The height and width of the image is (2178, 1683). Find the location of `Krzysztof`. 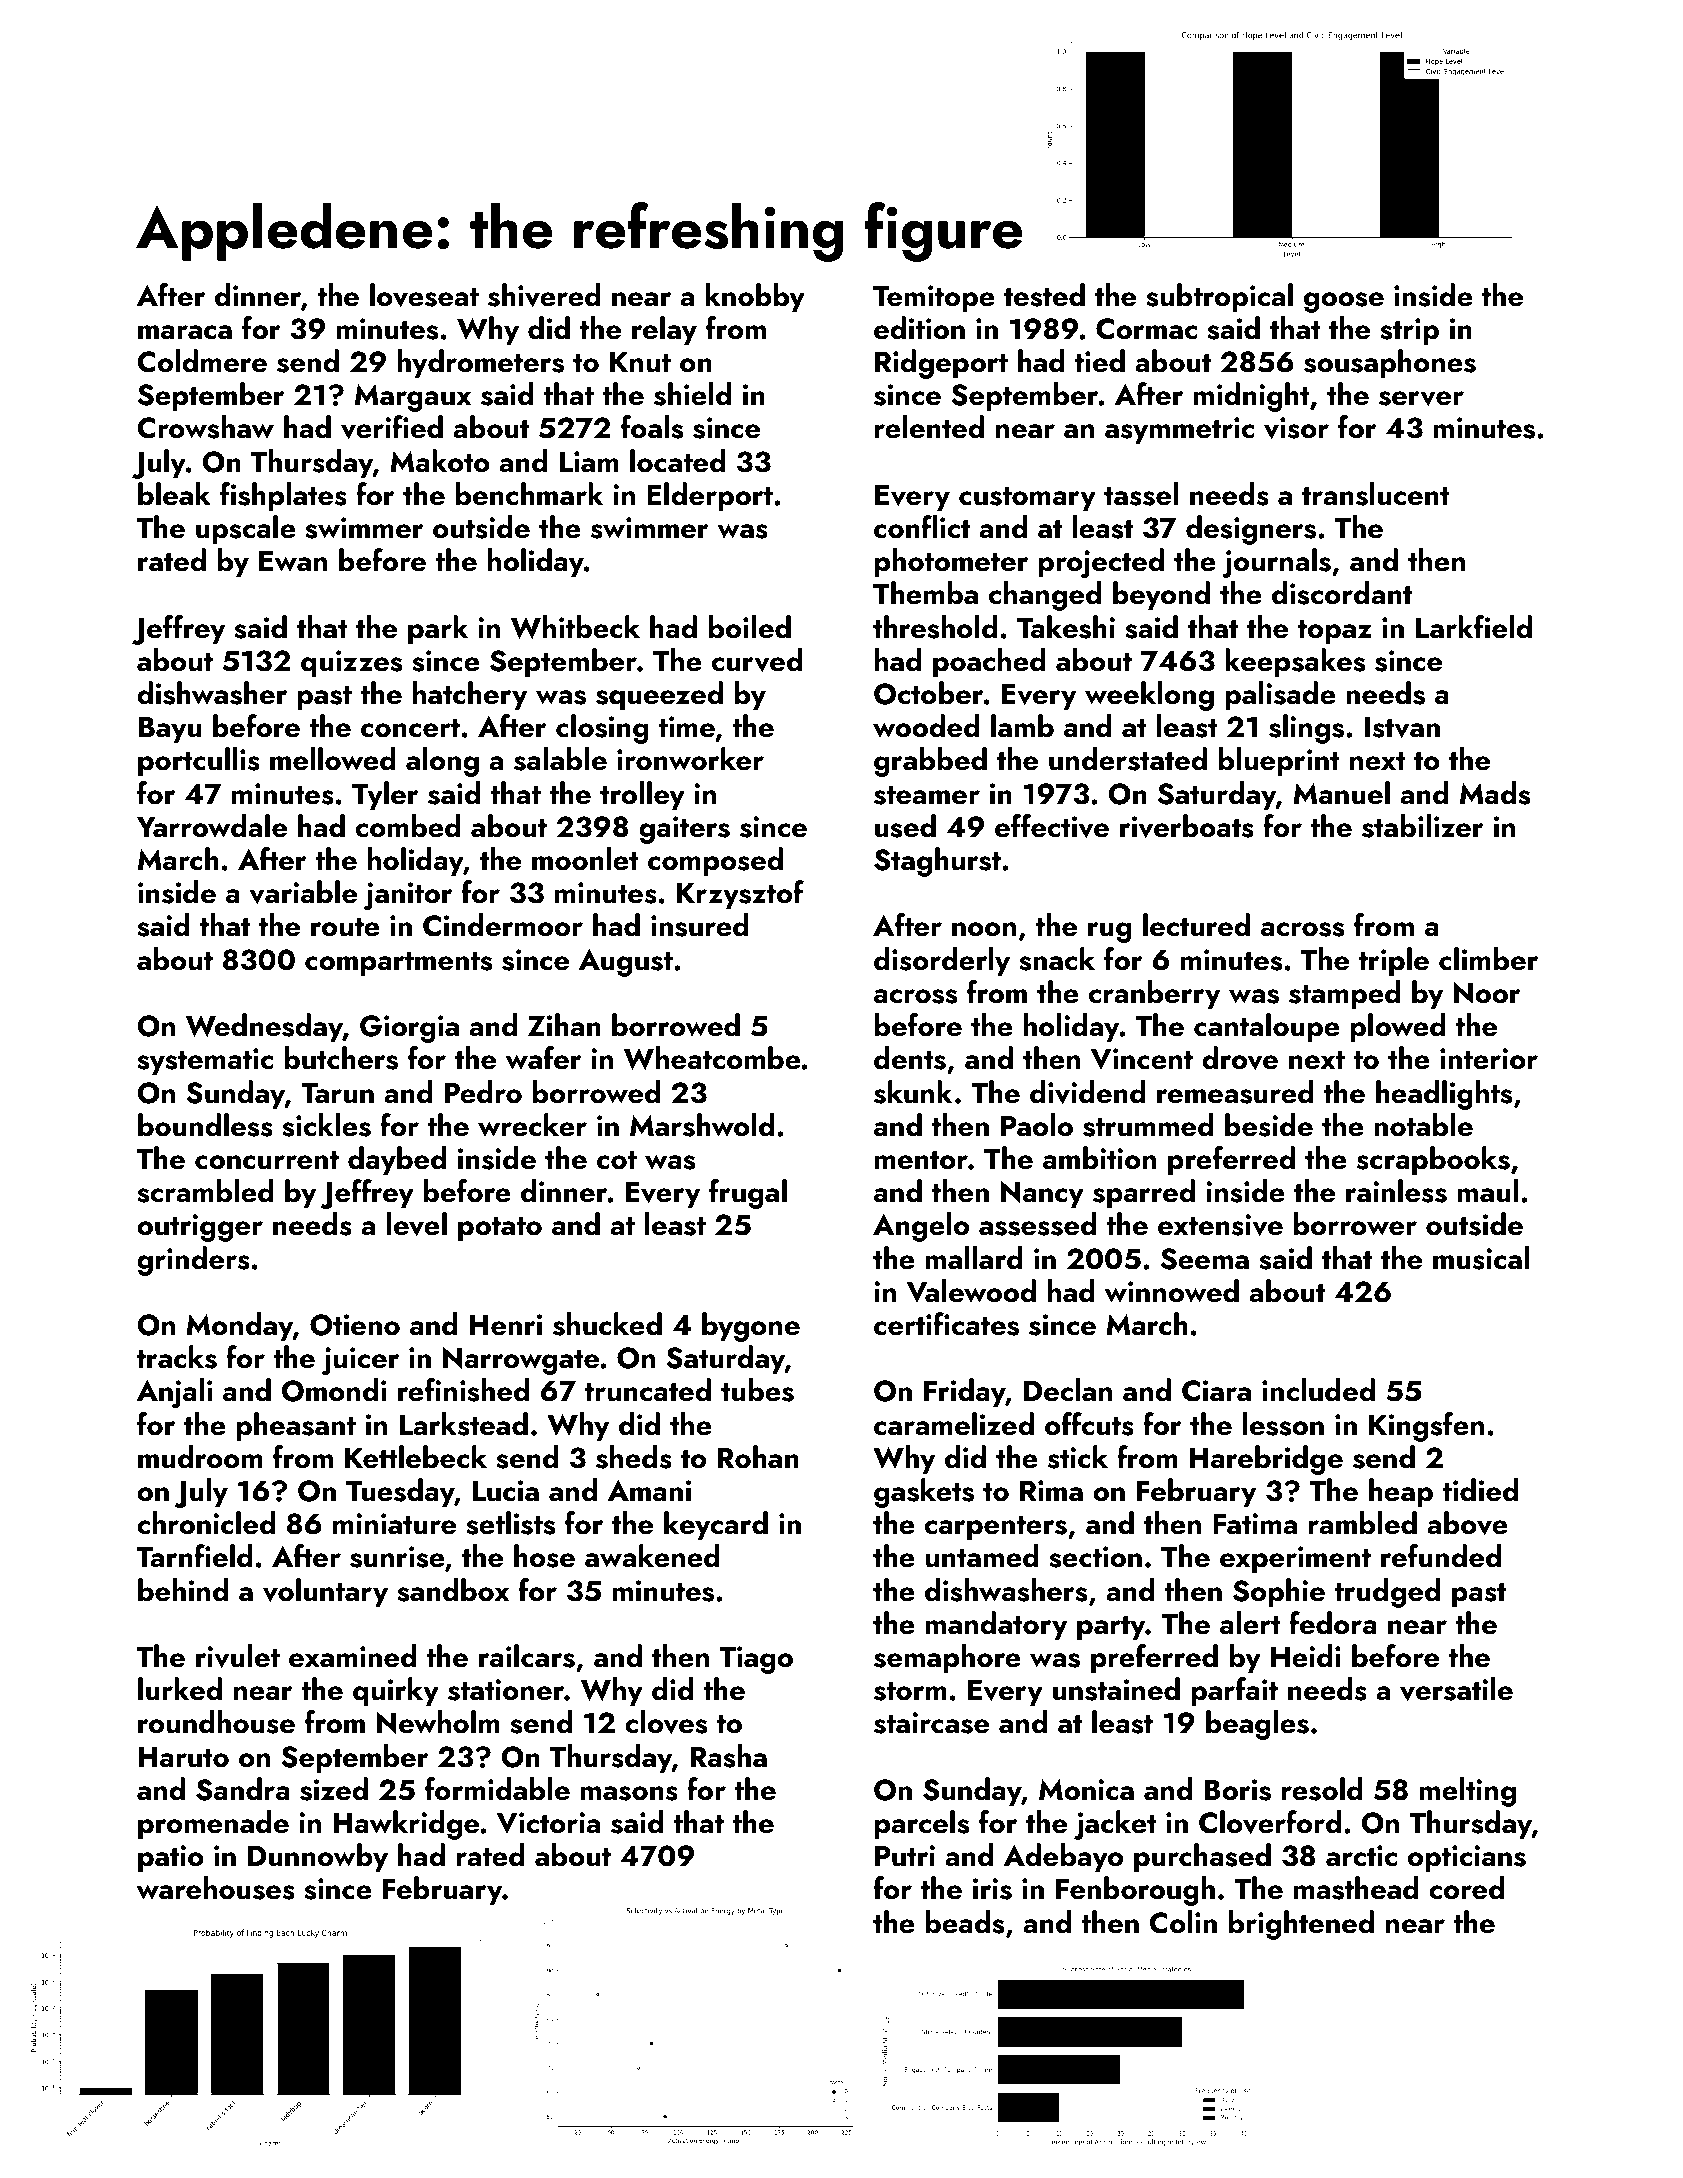

Krzysztof is located at coordinates (740, 895).
